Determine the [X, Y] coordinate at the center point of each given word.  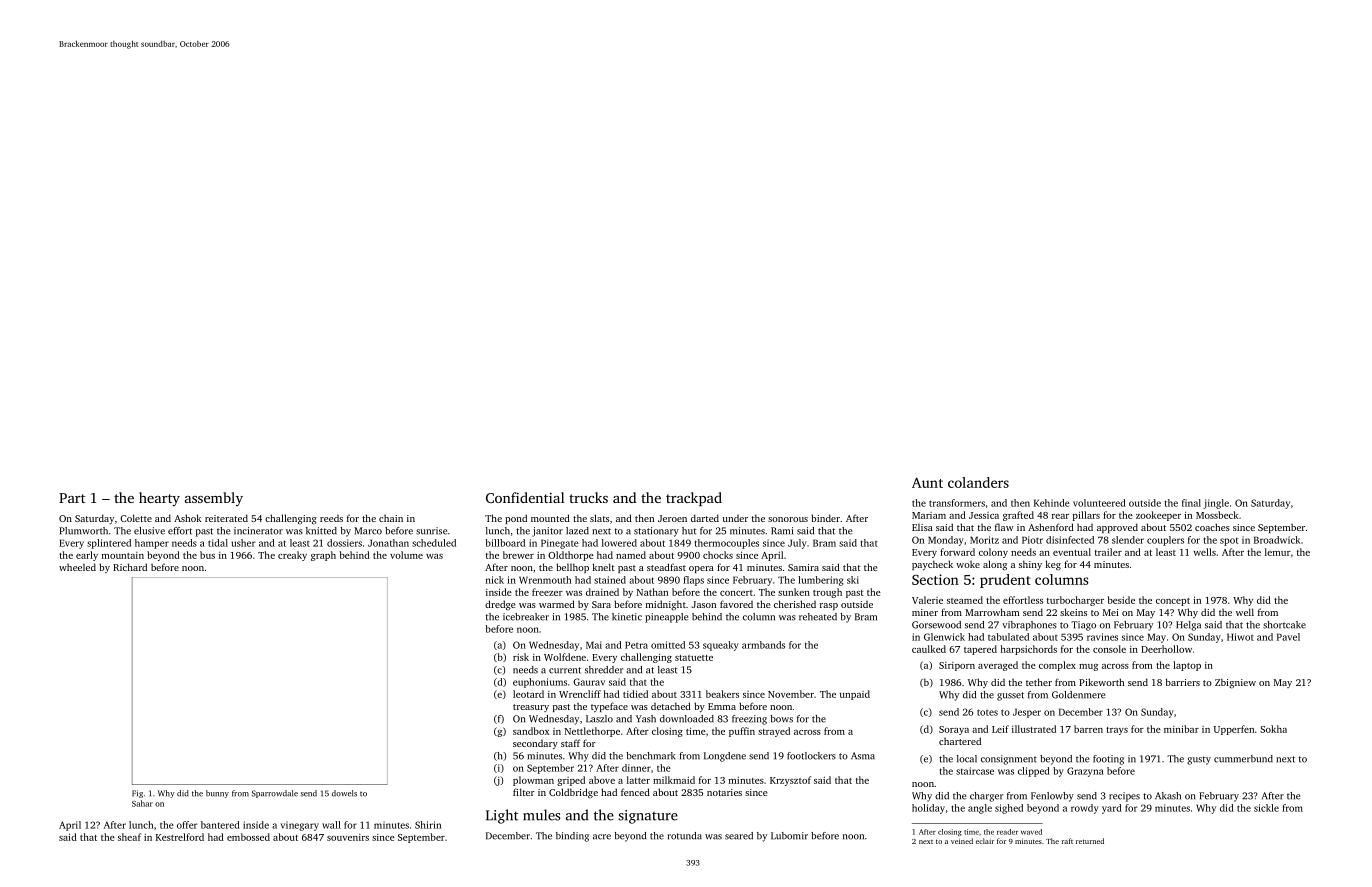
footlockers [811, 756]
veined [962, 841]
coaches [1212, 527]
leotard [528, 694]
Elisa [922, 527]
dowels [344, 793]
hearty [159, 499]
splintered [109, 544]
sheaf [129, 837]
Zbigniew [1235, 683]
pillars [1086, 516]
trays [1117, 731]
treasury [531, 708]
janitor [547, 532]
